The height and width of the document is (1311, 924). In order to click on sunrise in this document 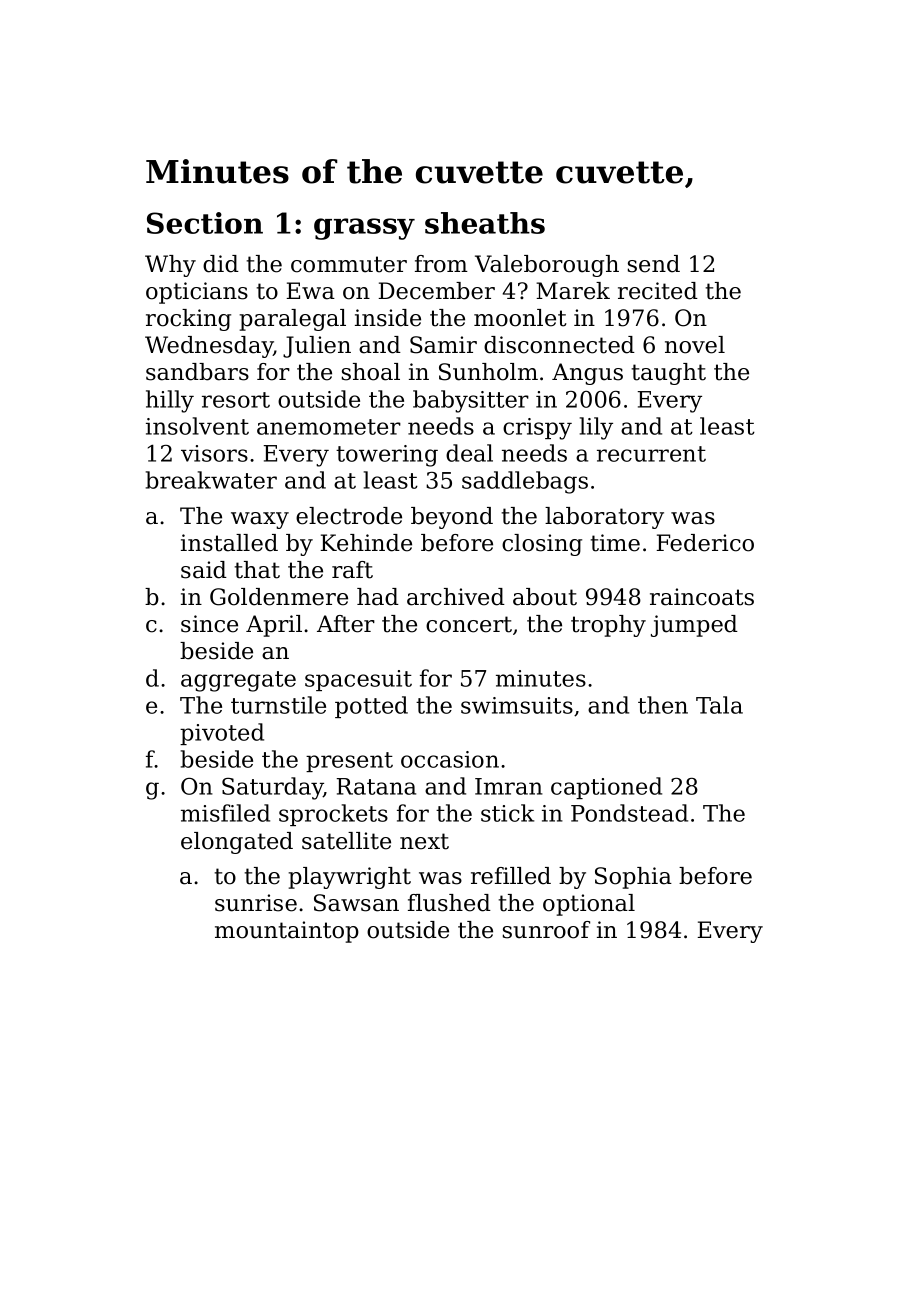, I will do `click(256, 903)`.
